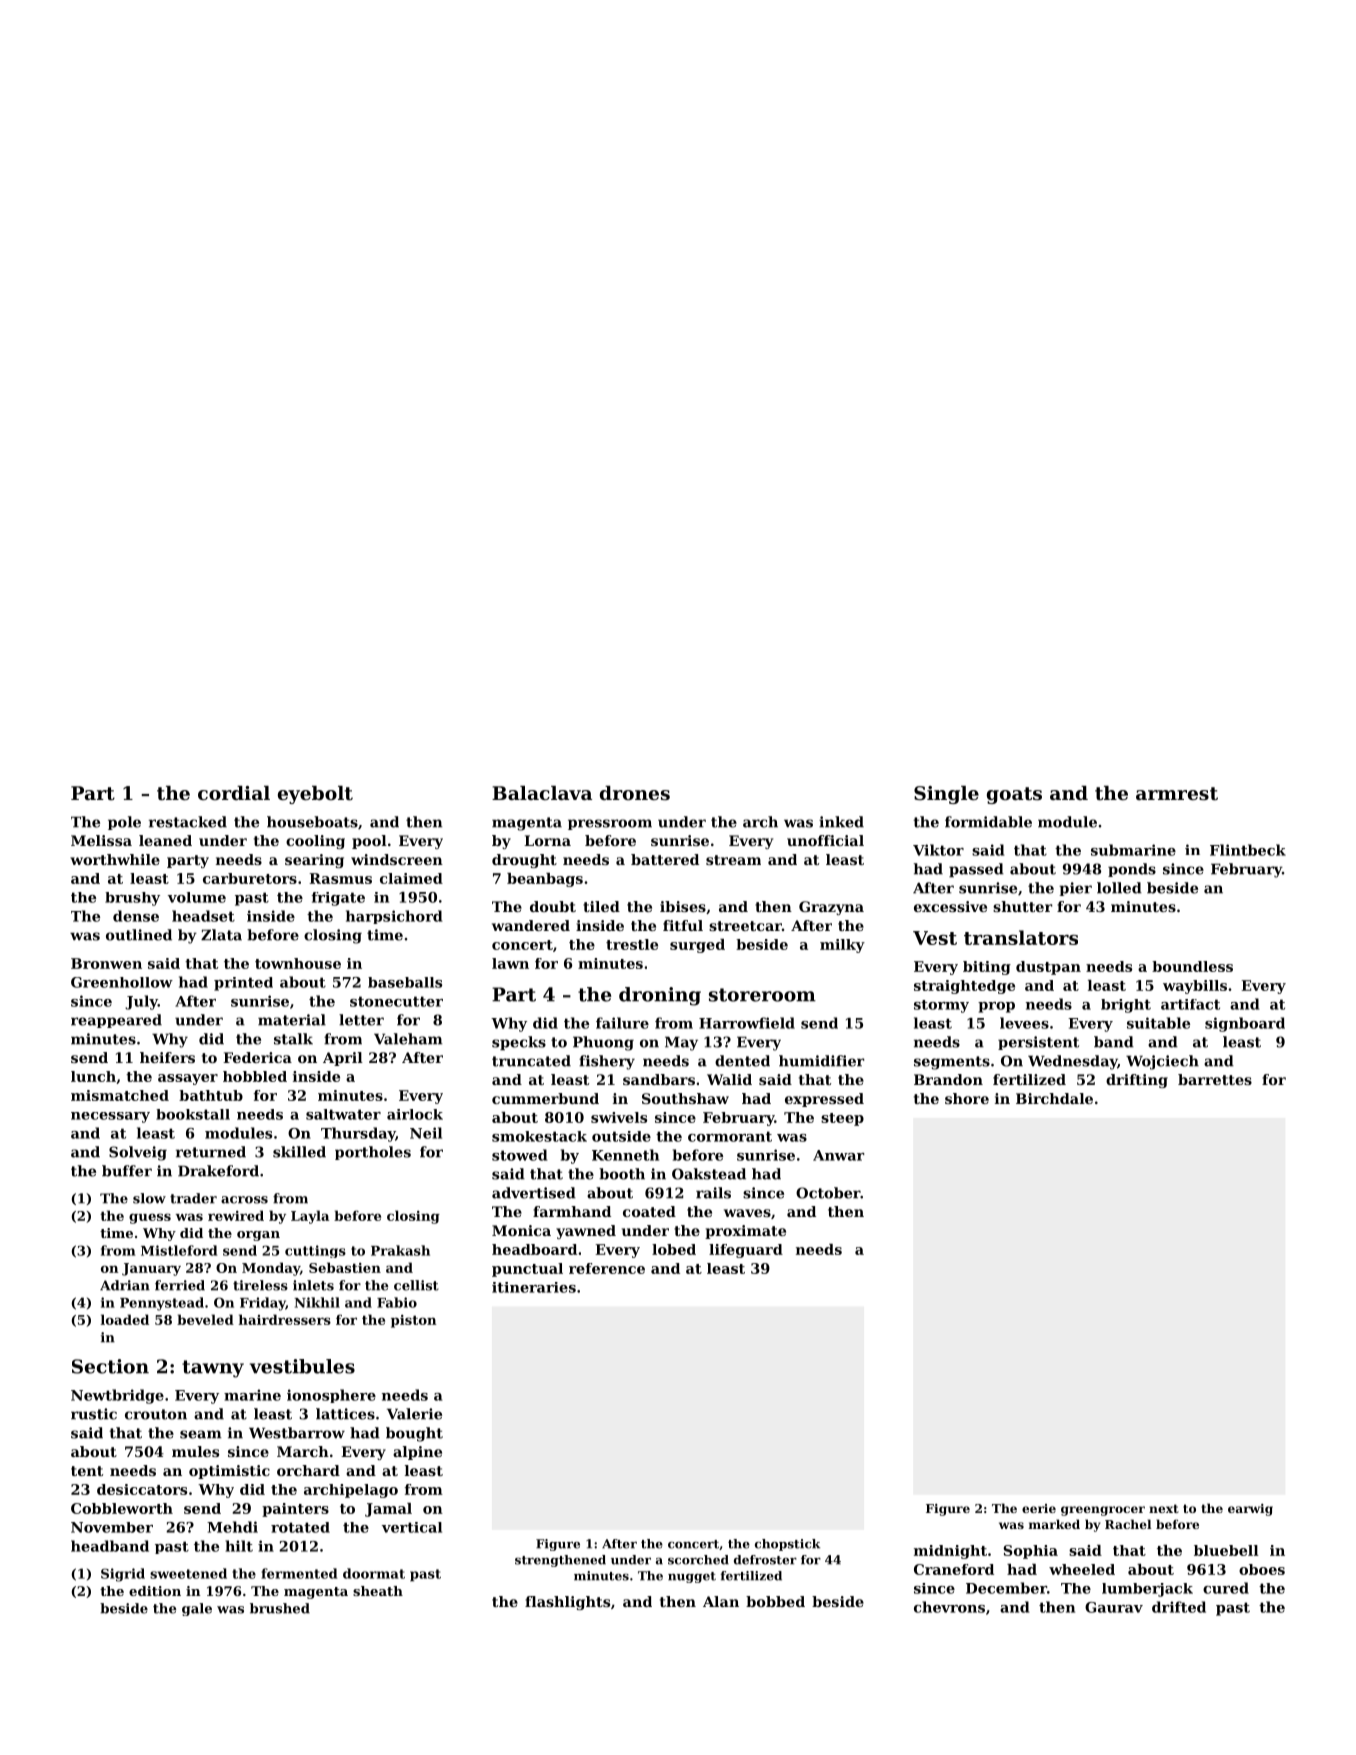 Image resolution: width=1356 pixels, height=1755 pixels. I want to click on ionosphere, so click(331, 1396).
